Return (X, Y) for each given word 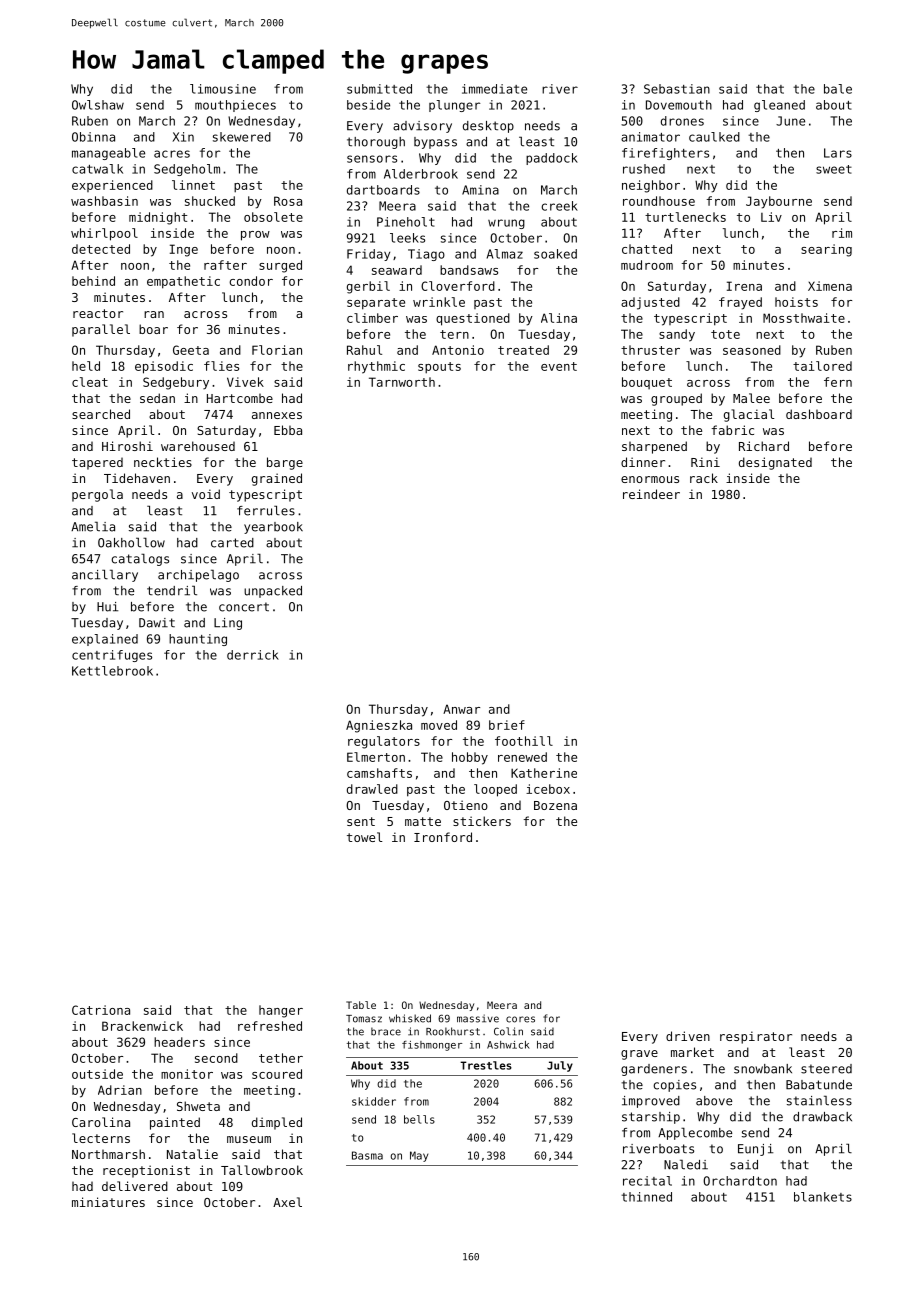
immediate (494, 89)
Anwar (461, 709)
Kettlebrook (112, 671)
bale (838, 89)
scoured (277, 1074)
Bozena (555, 805)
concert (244, 607)
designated (775, 463)
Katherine (544, 773)
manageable (108, 154)
